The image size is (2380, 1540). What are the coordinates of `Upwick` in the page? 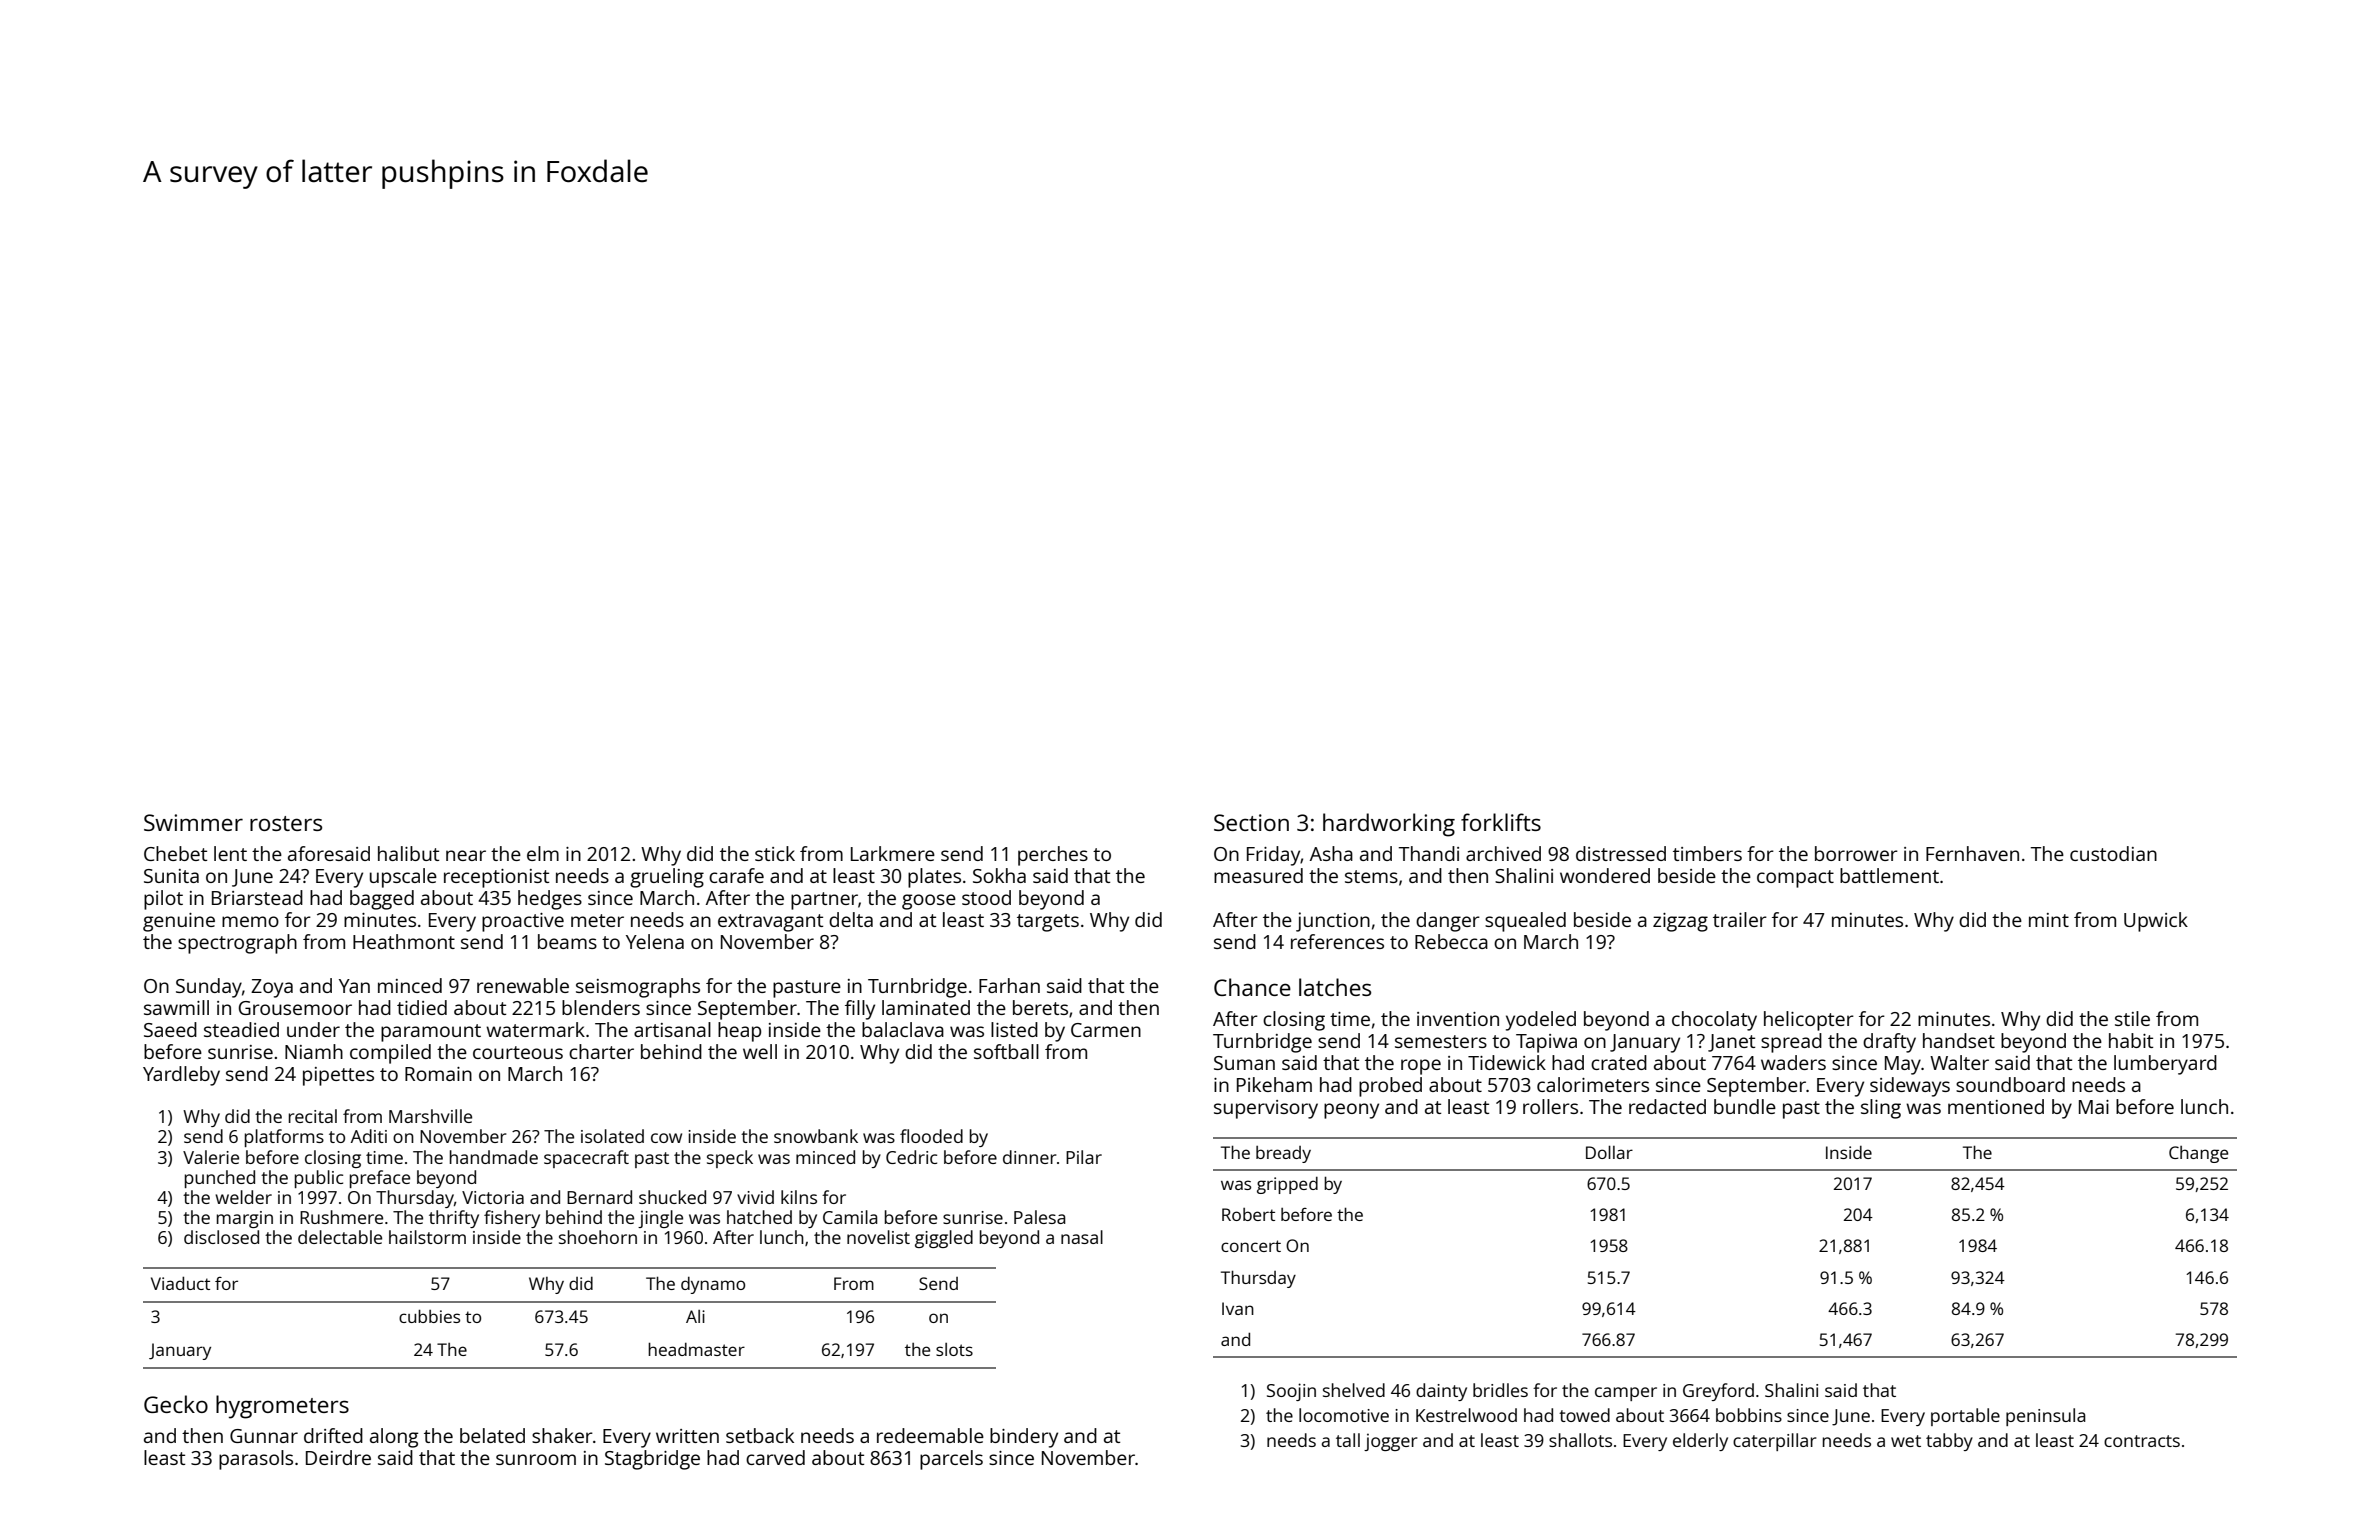 It's located at (2156, 922).
